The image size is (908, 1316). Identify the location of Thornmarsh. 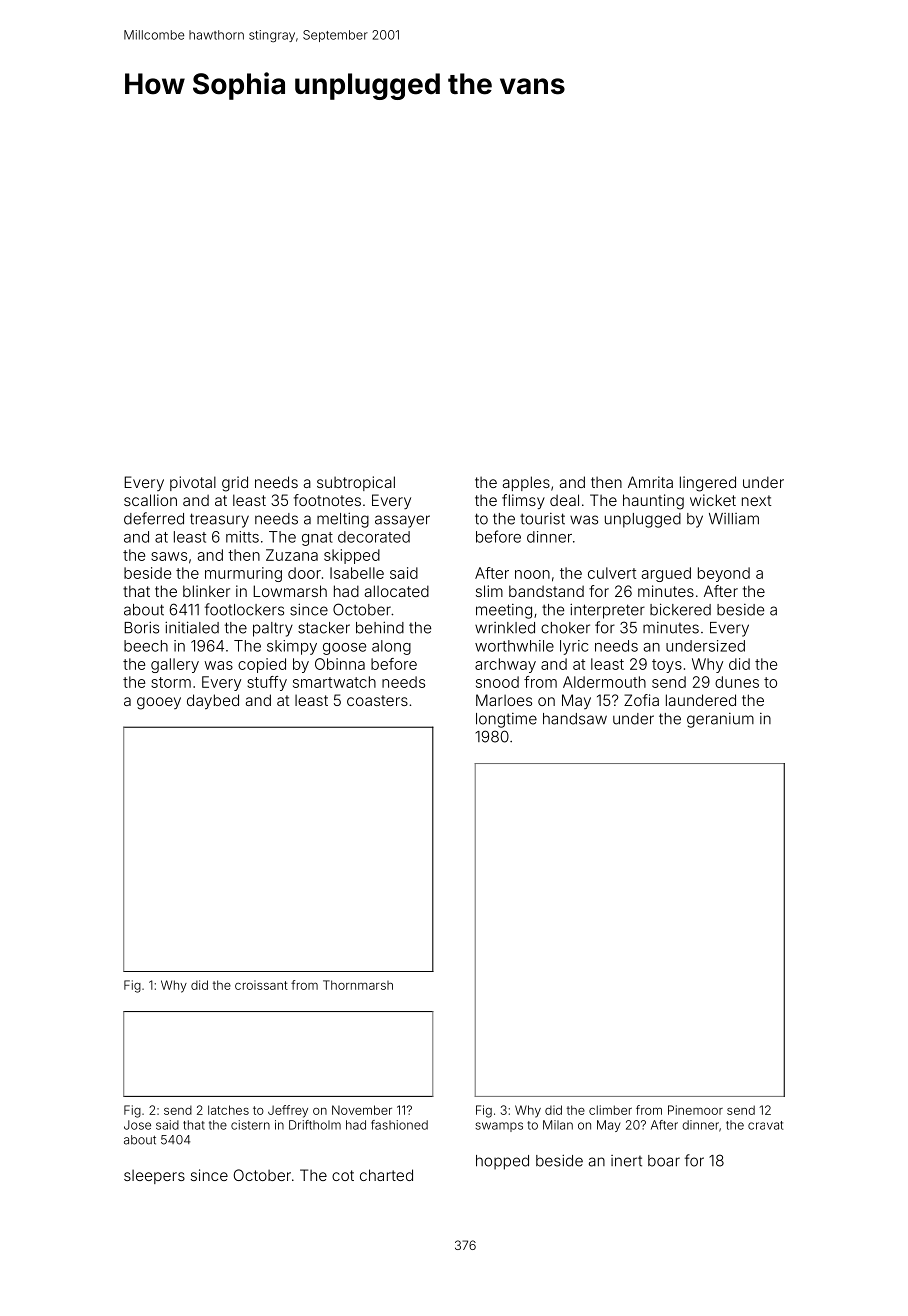
(358, 985).
